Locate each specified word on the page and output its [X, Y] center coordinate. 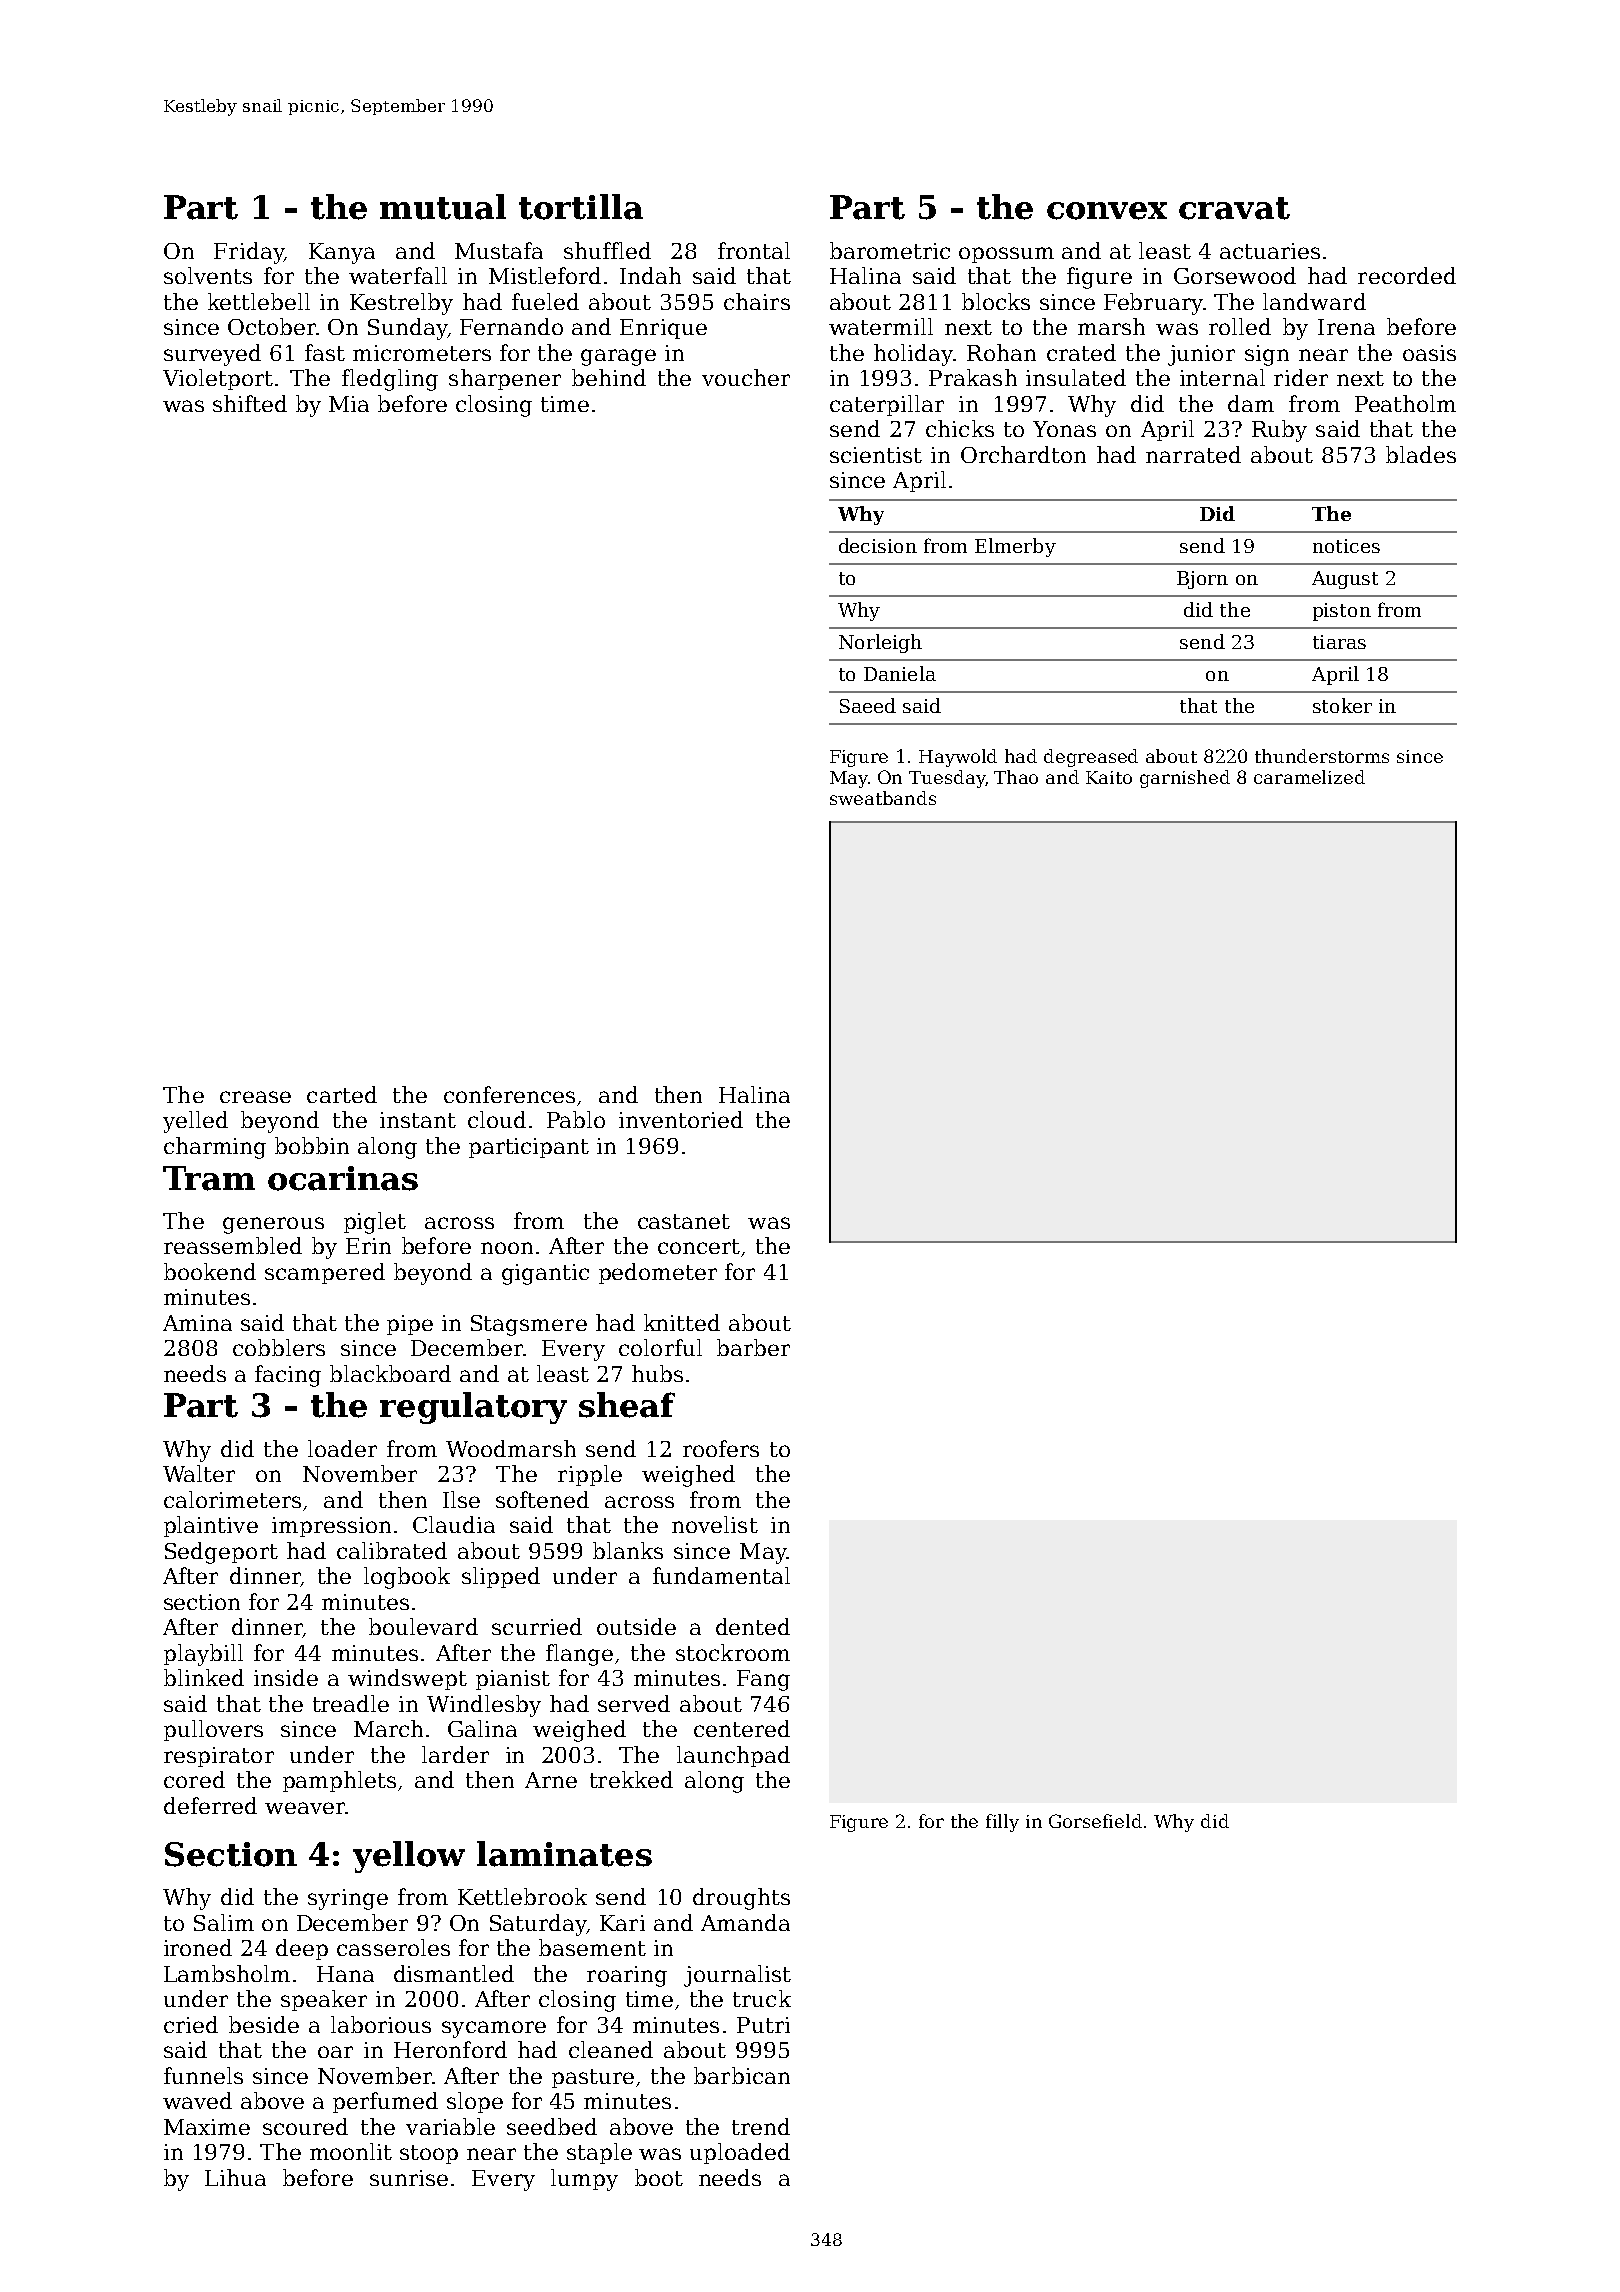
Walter [199, 1473]
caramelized [1309, 777]
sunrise [409, 2178]
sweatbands [883, 798]
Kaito [1109, 777]
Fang [763, 1680]
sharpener [505, 379]
